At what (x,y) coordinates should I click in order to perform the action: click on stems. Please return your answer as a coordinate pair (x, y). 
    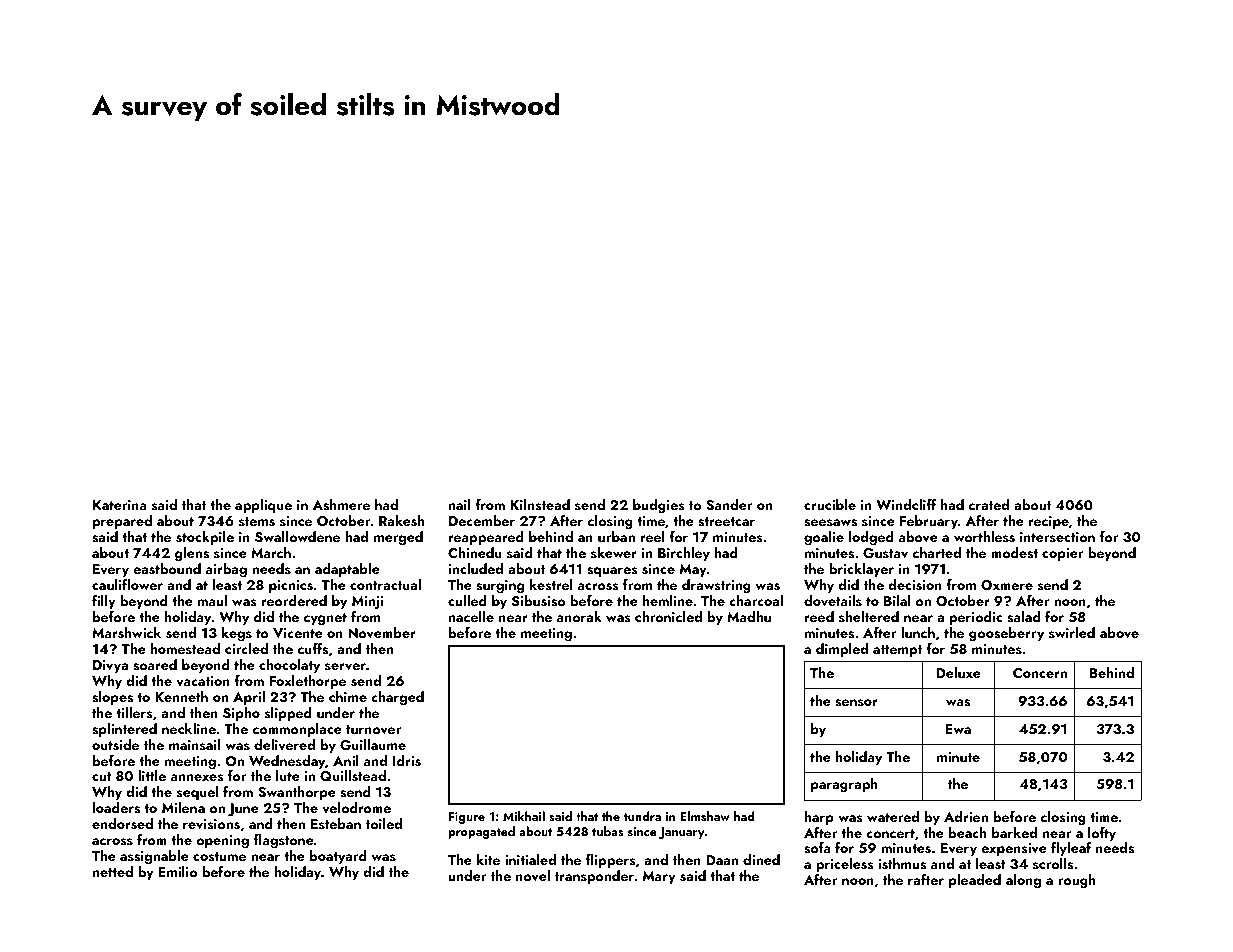
    Looking at the image, I should click on (257, 522).
